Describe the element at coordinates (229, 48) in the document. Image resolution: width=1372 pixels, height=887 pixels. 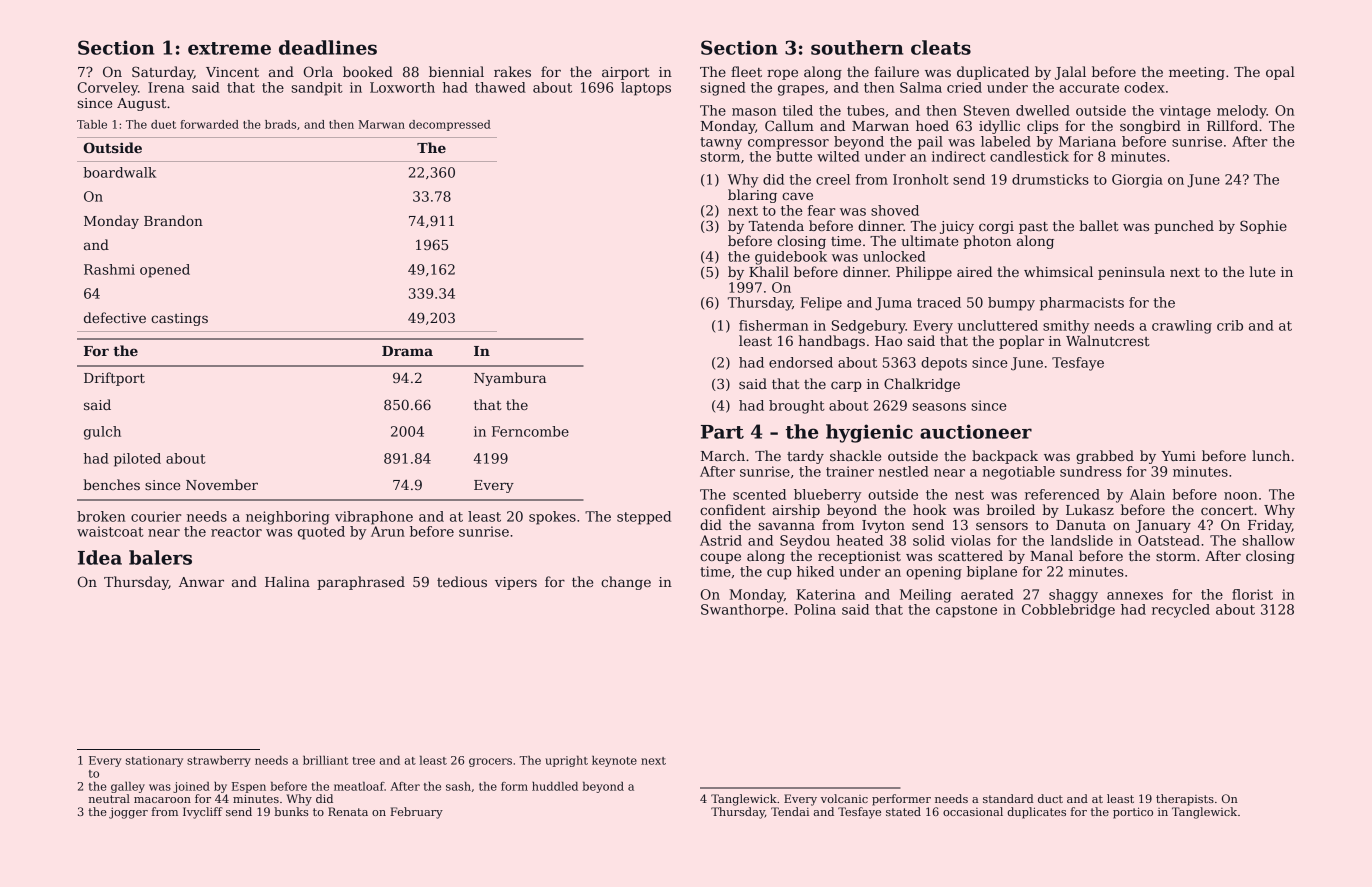
I see `extreme` at that location.
